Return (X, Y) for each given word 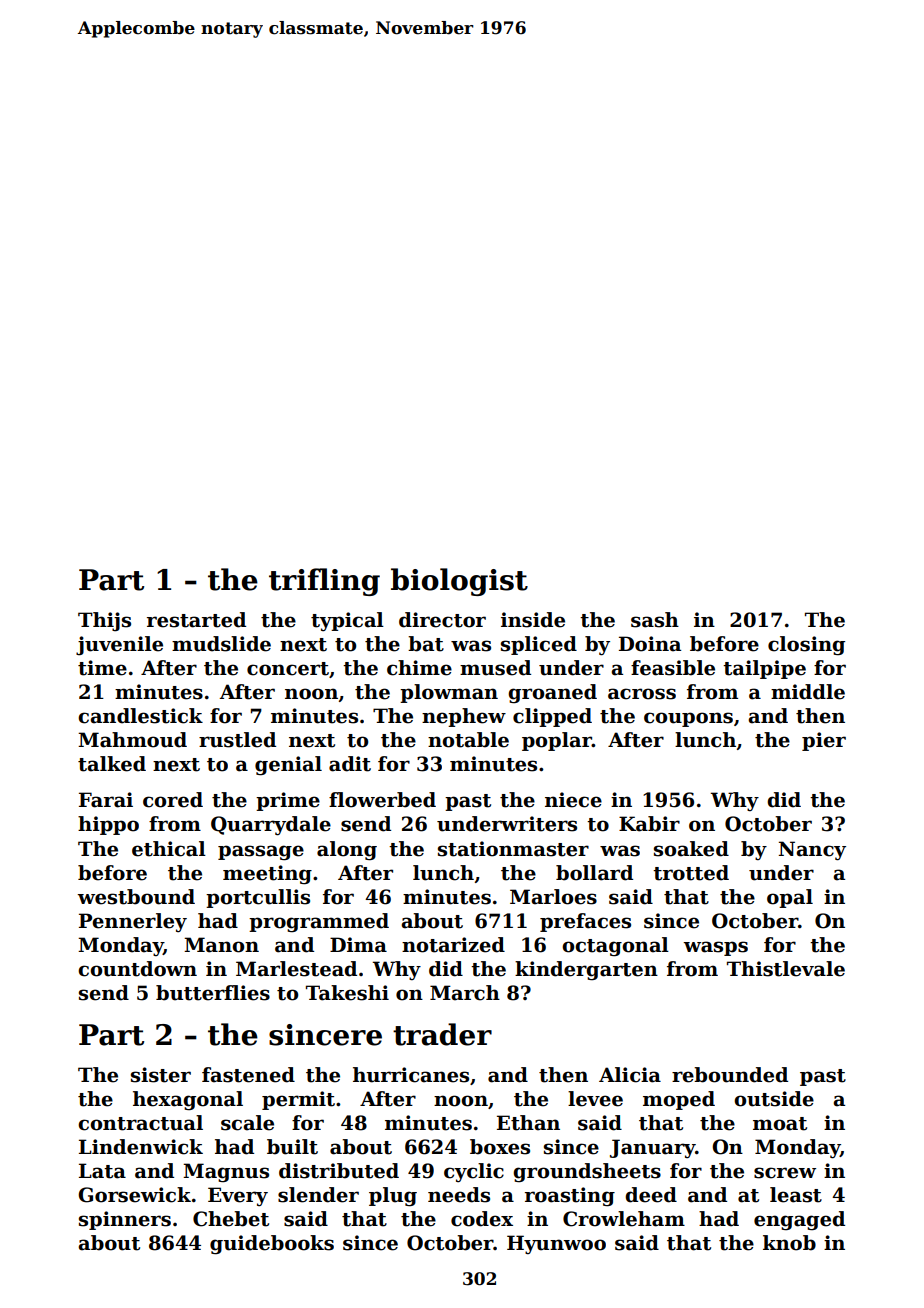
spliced (539, 645)
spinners (125, 1220)
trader (442, 1034)
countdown (137, 969)
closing (806, 645)
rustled (237, 740)
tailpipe (764, 669)
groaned (552, 693)
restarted (196, 620)
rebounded (730, 1075)
